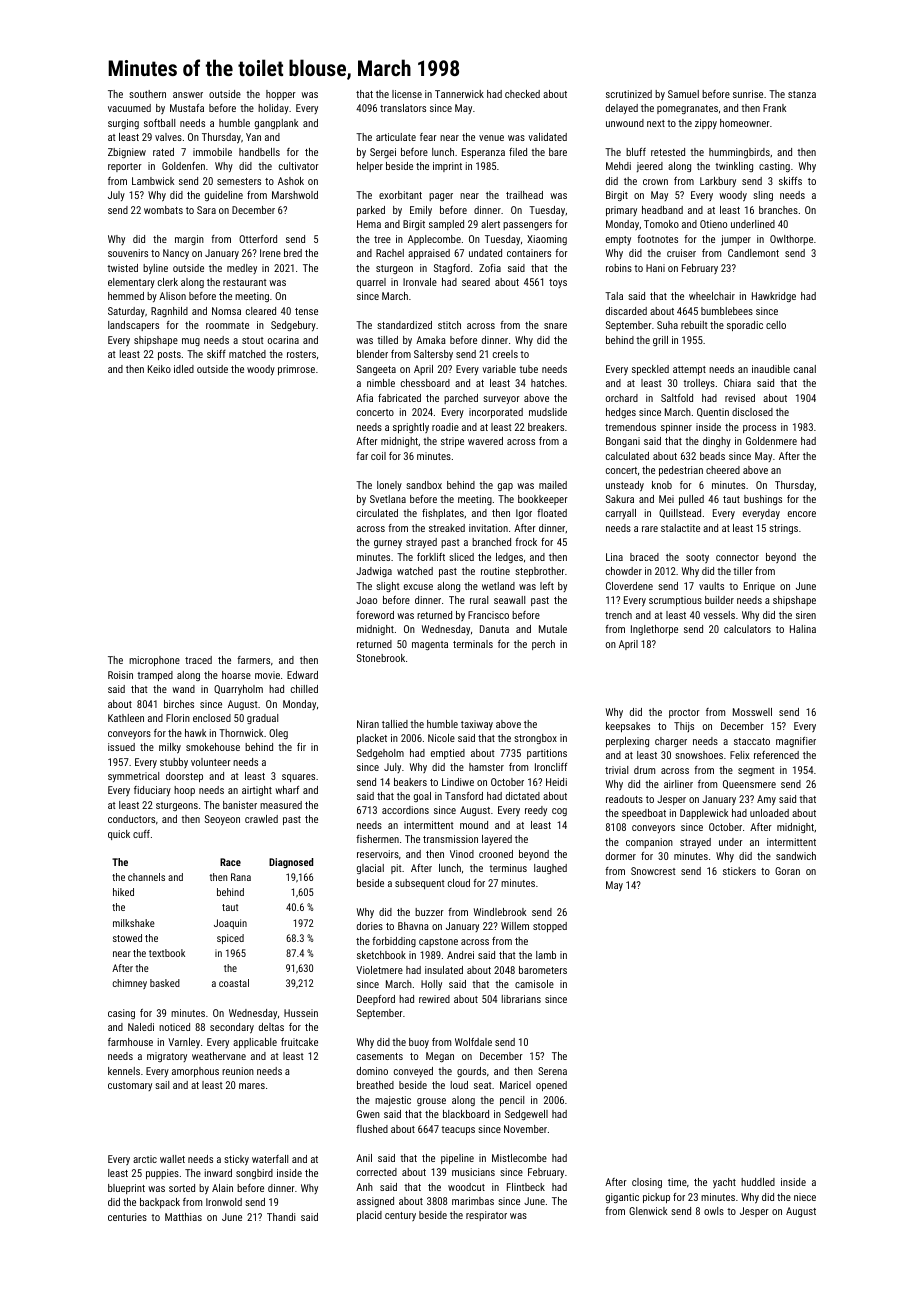 This page has width=924, height=1308. I want to click on sunrise, so click(748, 94).
